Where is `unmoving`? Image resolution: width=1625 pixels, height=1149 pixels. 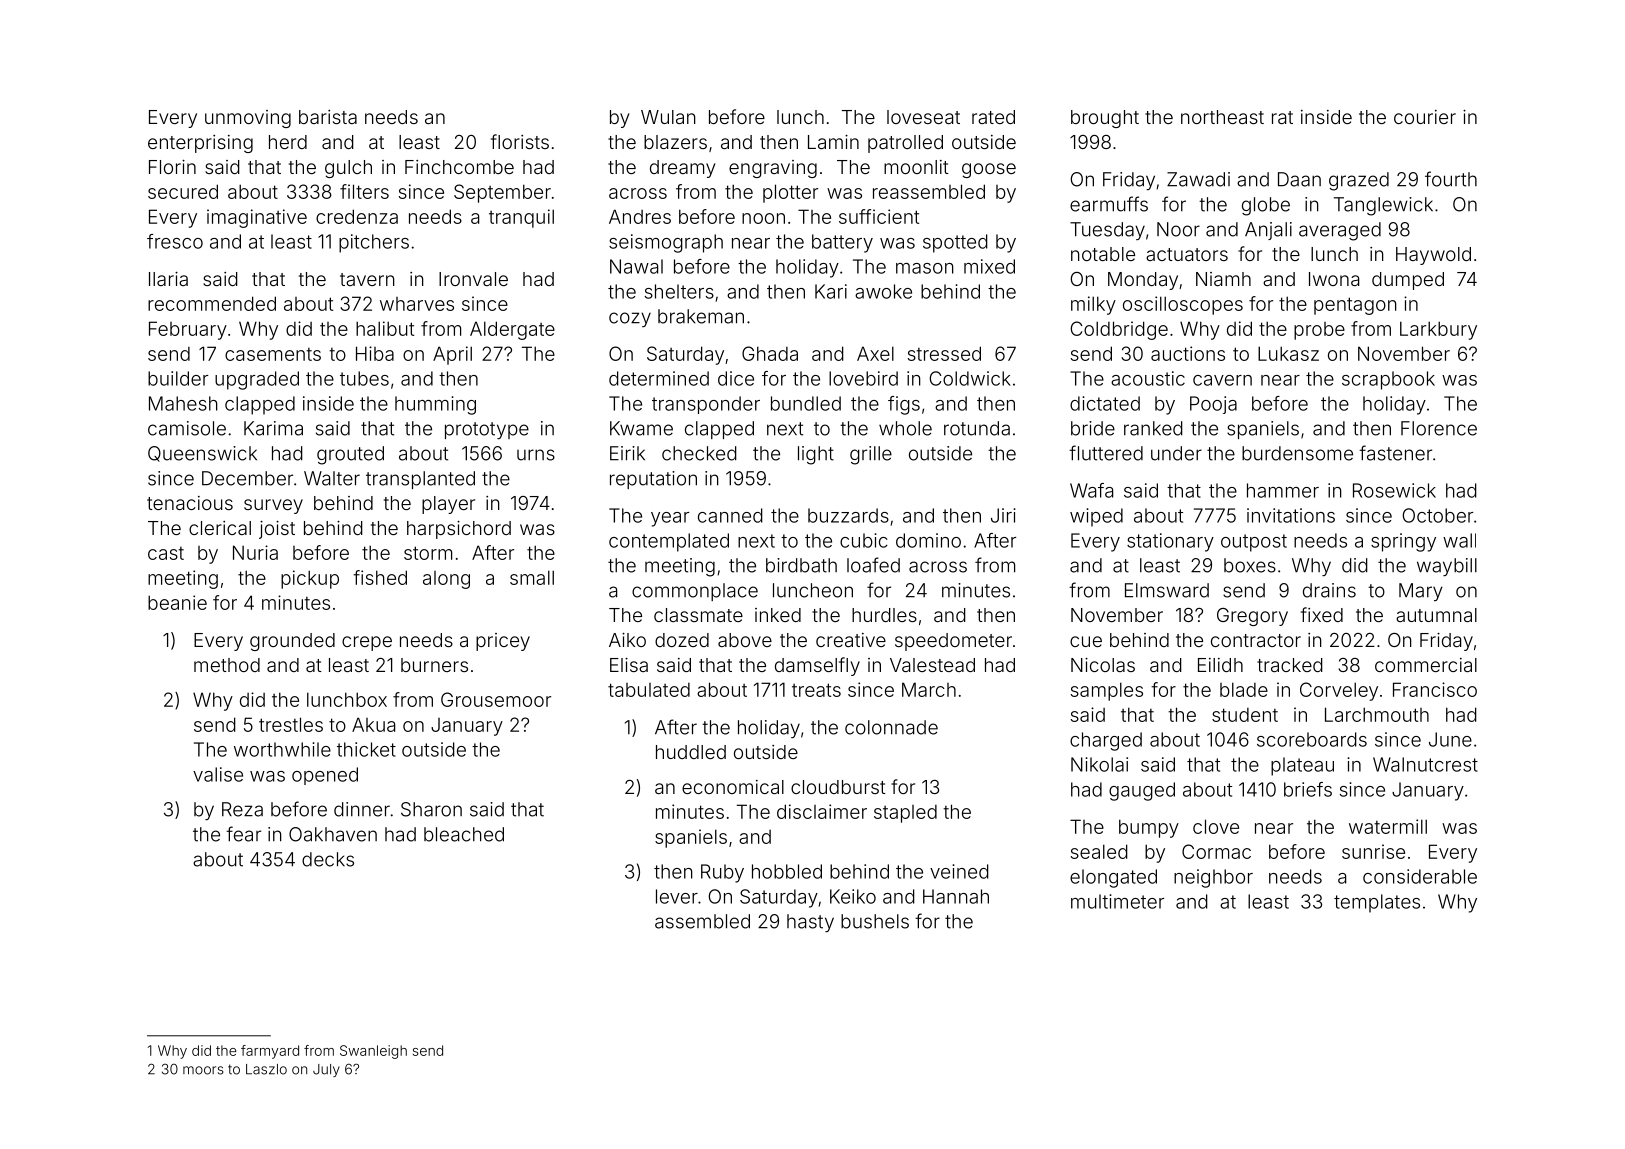
unmoving is located at coordinates (248, 119).
